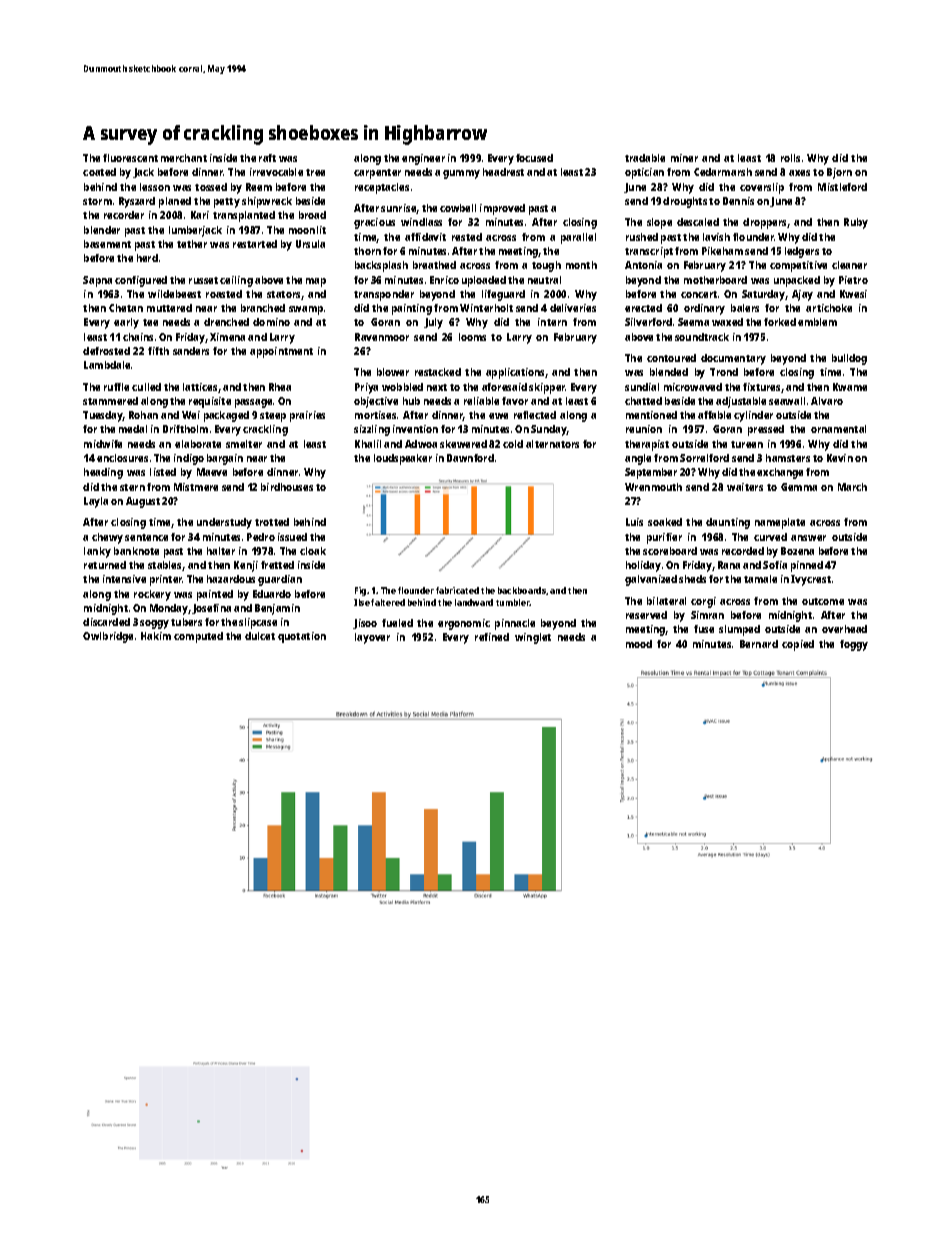  What do you see at coordinates (704, 458) in the document?
I see `Sorrelford` at bounding box center [704, 458].
